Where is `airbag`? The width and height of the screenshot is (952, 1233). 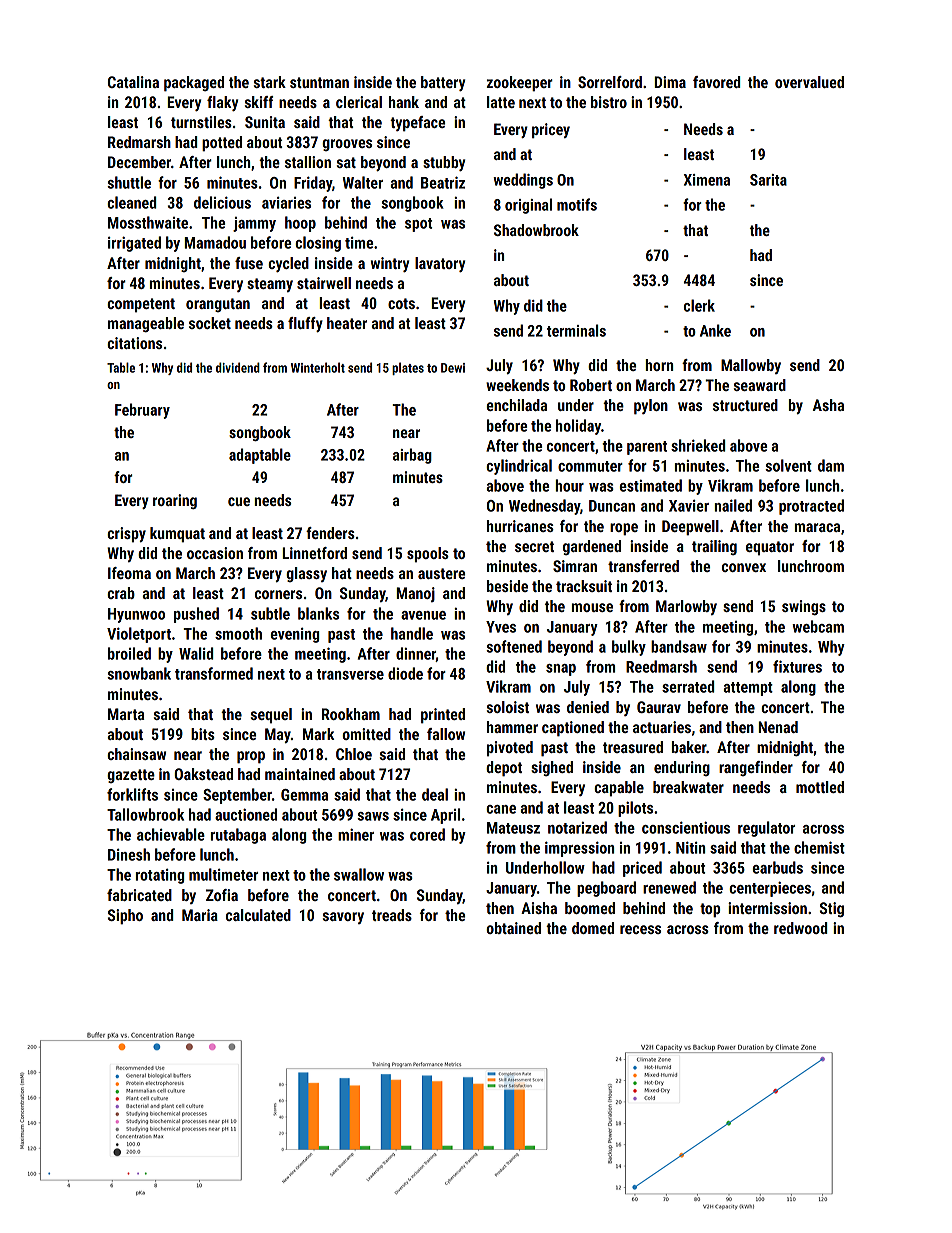 airbag is located at coordinates (412, 456).
